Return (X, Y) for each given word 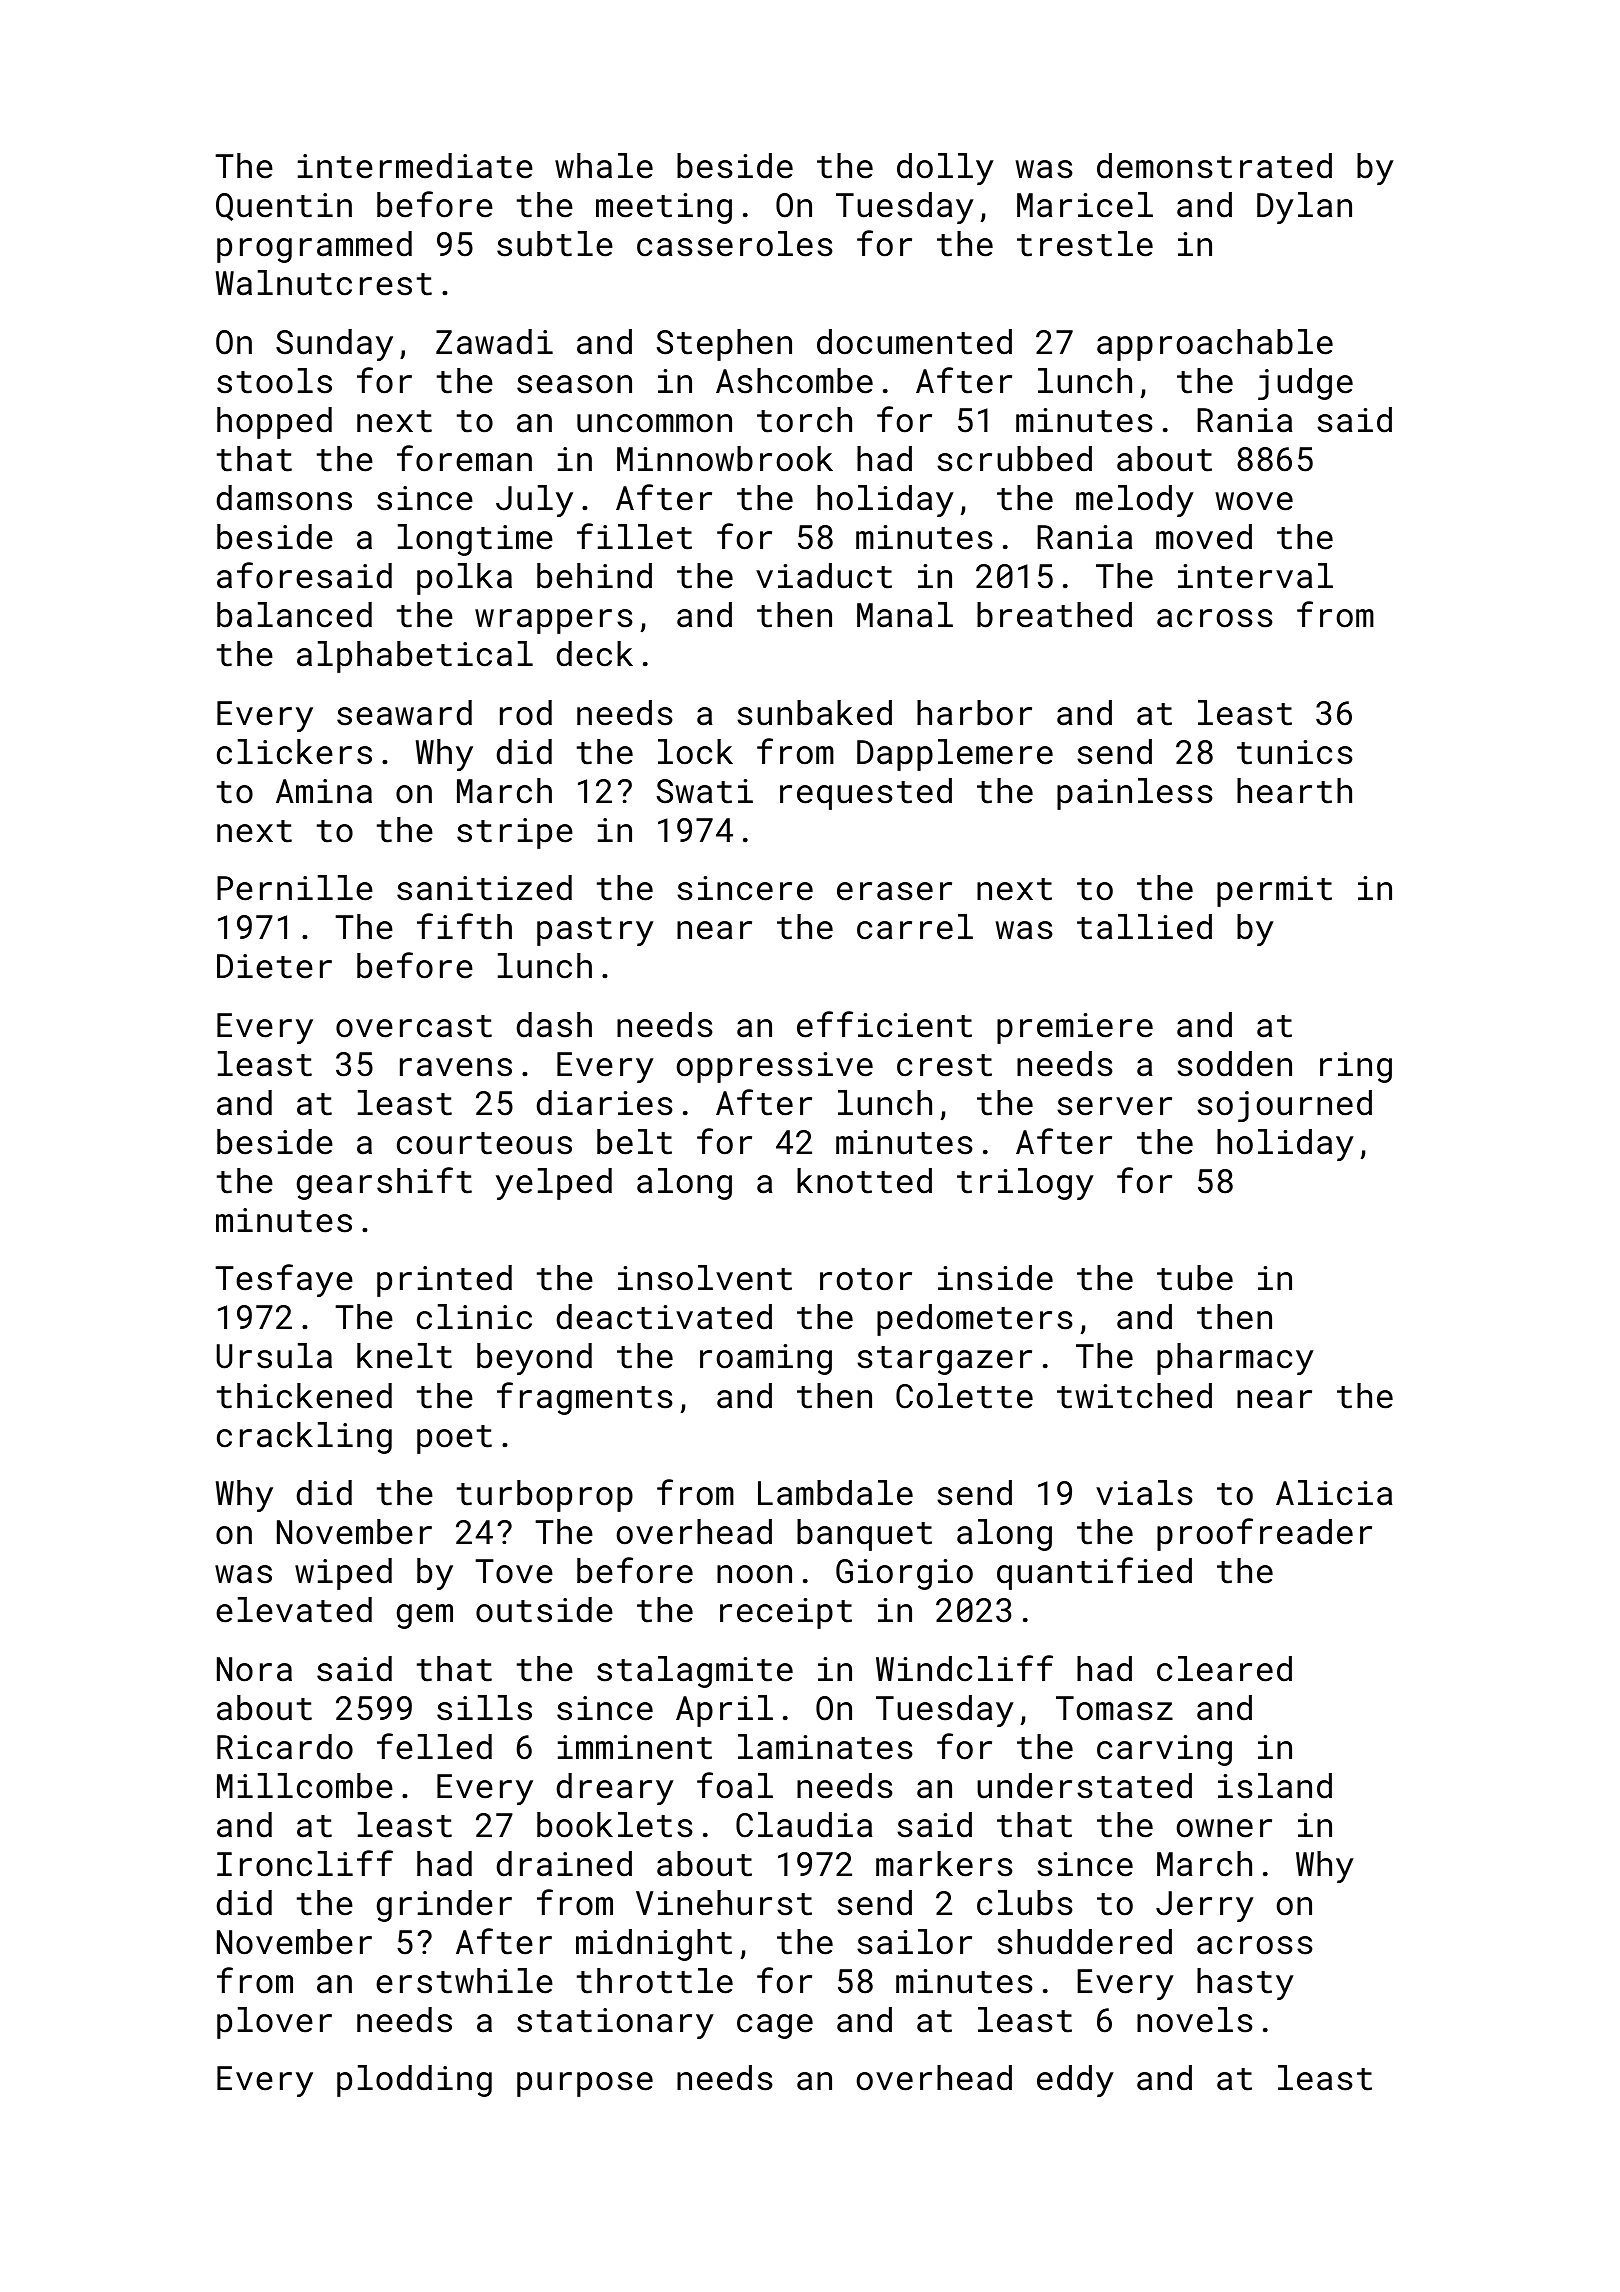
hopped (274, 423)
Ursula (274, 1356)
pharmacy (1235, 1359)
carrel (915, 927)
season (574, 384)
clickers (294, 752)
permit (1274, 891)
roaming (766, 1359)
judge (1305, 384)
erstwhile (464, 1981)
